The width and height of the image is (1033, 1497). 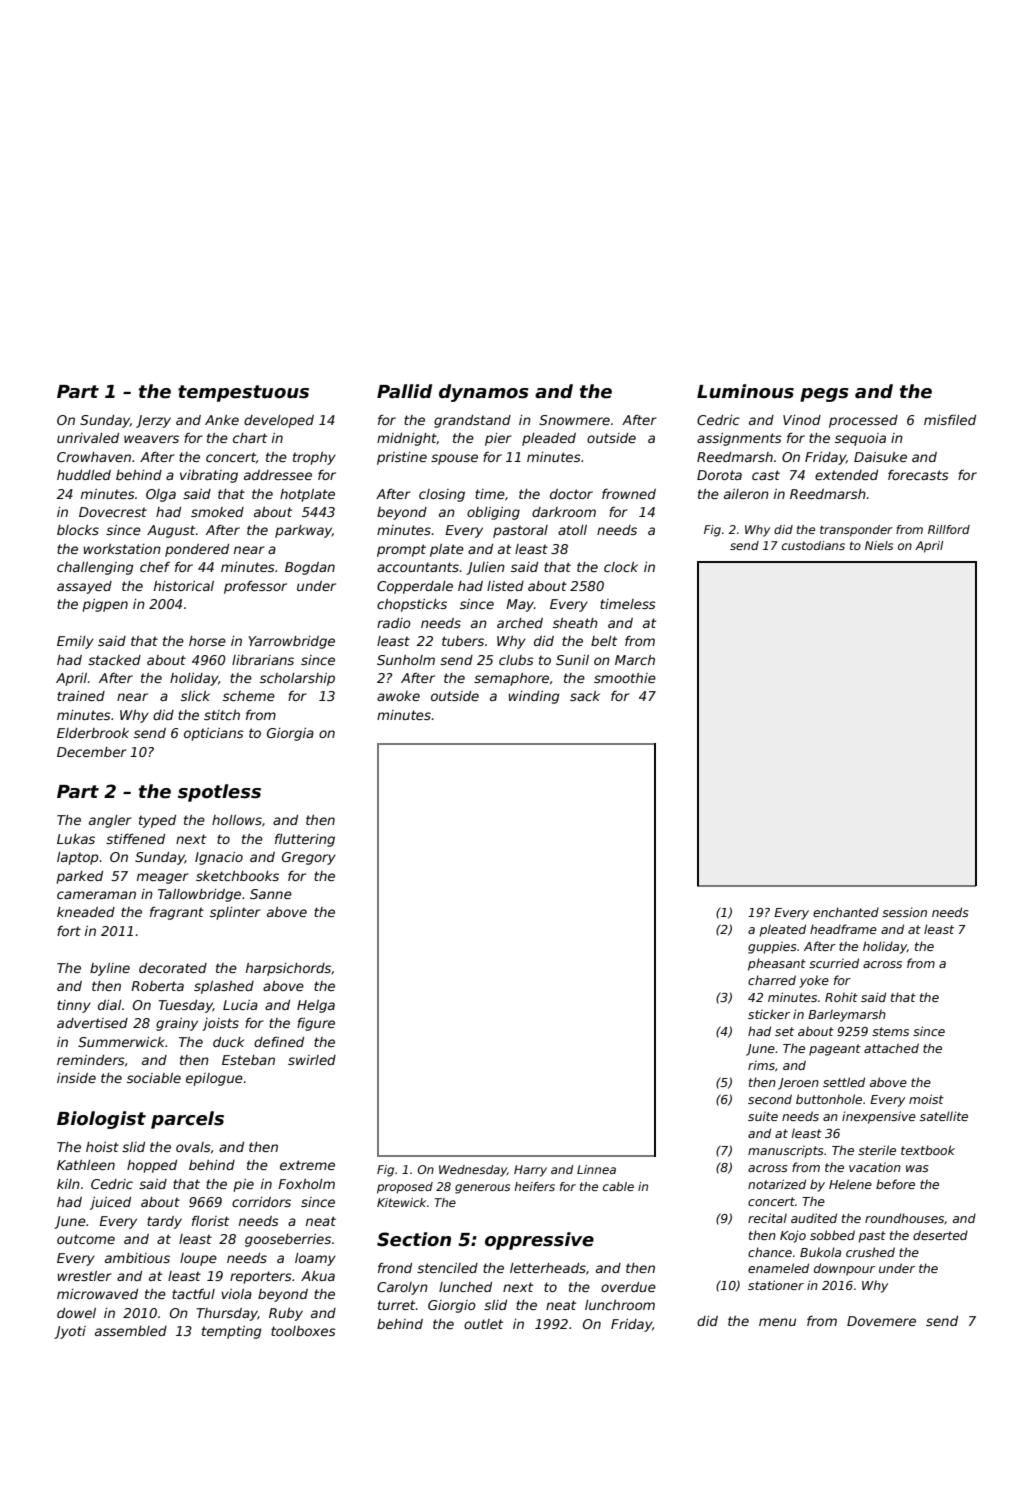 What do you see at coordinates (763, 1116) in the image?
I see `suite` at bounding box center [763, 1116].
